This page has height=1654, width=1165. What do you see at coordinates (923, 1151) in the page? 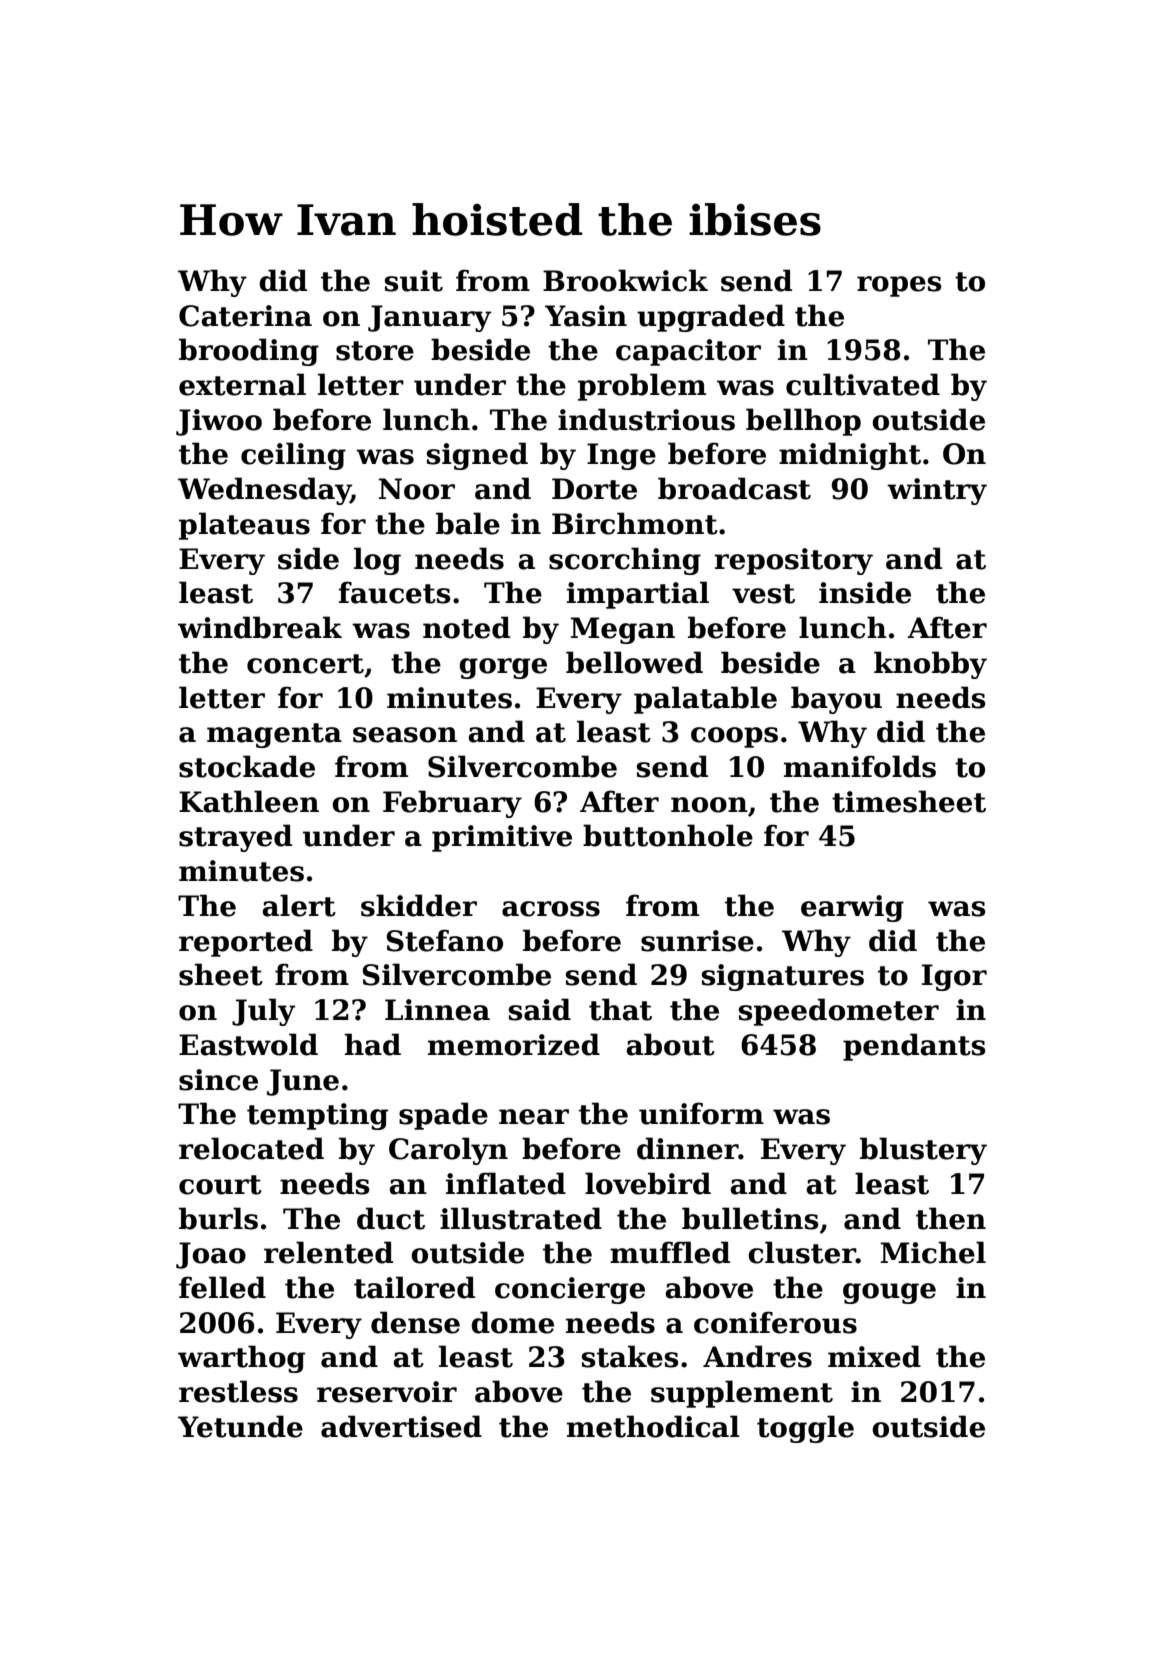
I see `blustery` at bounding box center [923, 1151].
